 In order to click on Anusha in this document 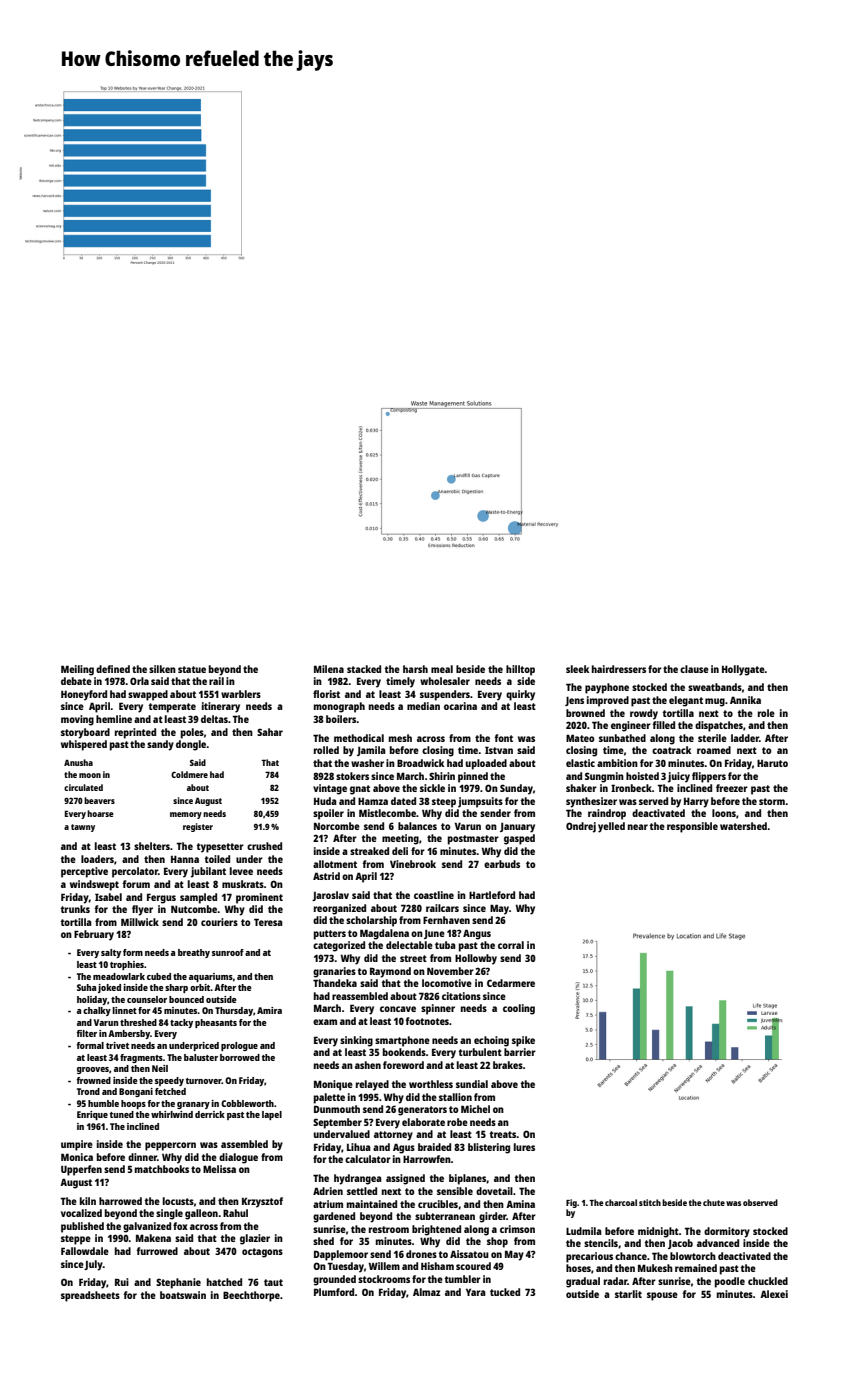, I will do `click(78, 762)`.
